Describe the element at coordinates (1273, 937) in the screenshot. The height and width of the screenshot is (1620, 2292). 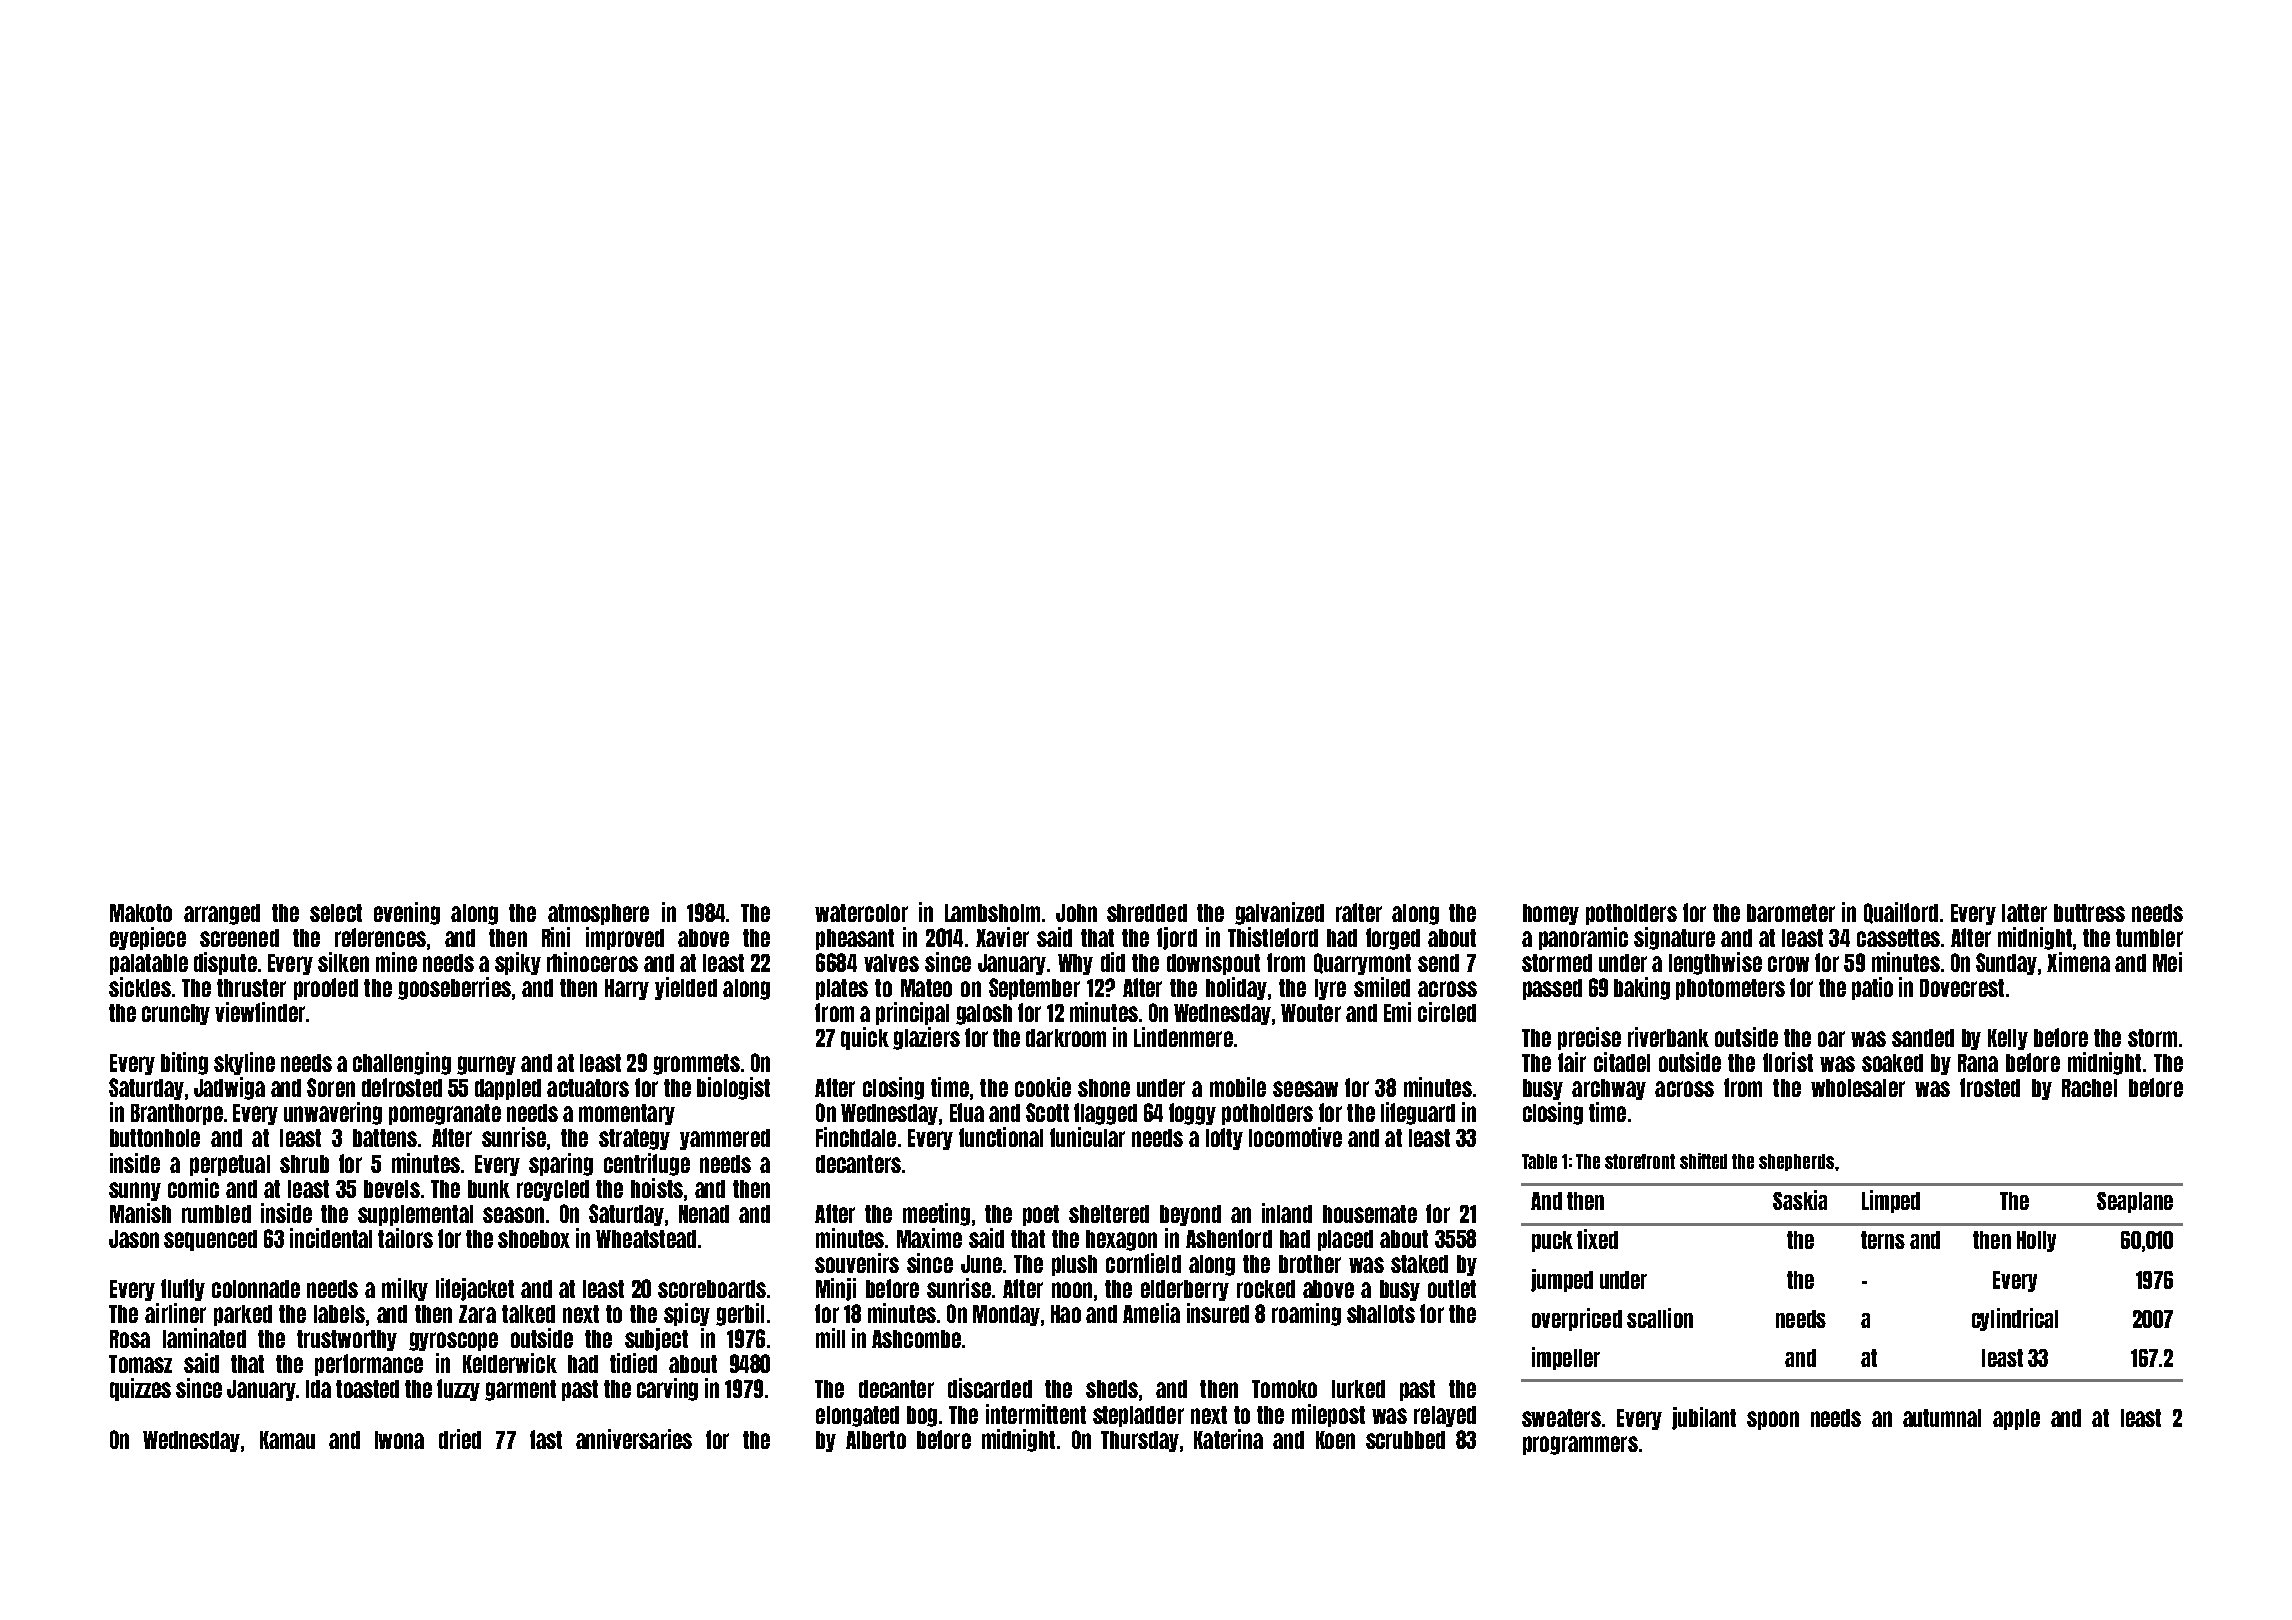
I see `Thistleford` at that location.
